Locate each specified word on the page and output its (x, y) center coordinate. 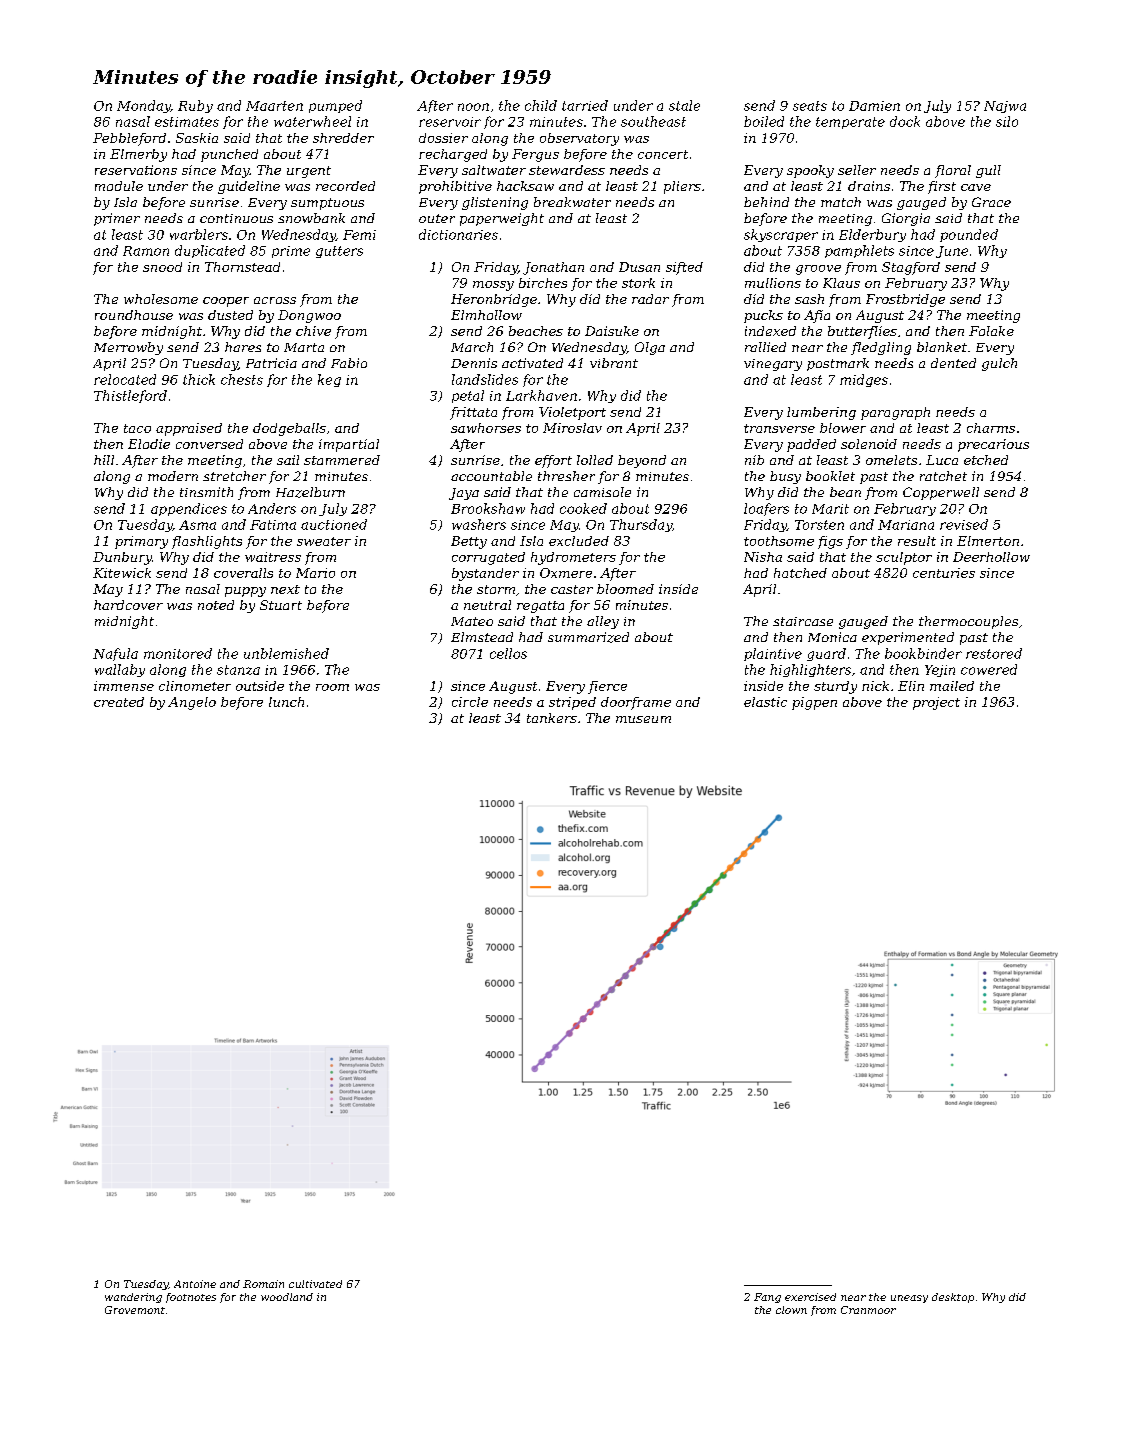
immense (124, 686)
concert (663, 154)
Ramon (146, 251)
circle (470, 702)
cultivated (315, 1284)
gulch (999, 364)
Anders (272, 508)
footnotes (191, 1298)
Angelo (192, 703)
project (936, 703)
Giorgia (906, 219)
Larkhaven (541, 395)
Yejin (940, 671)
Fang (767, 1298)
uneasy (909, 1299)
